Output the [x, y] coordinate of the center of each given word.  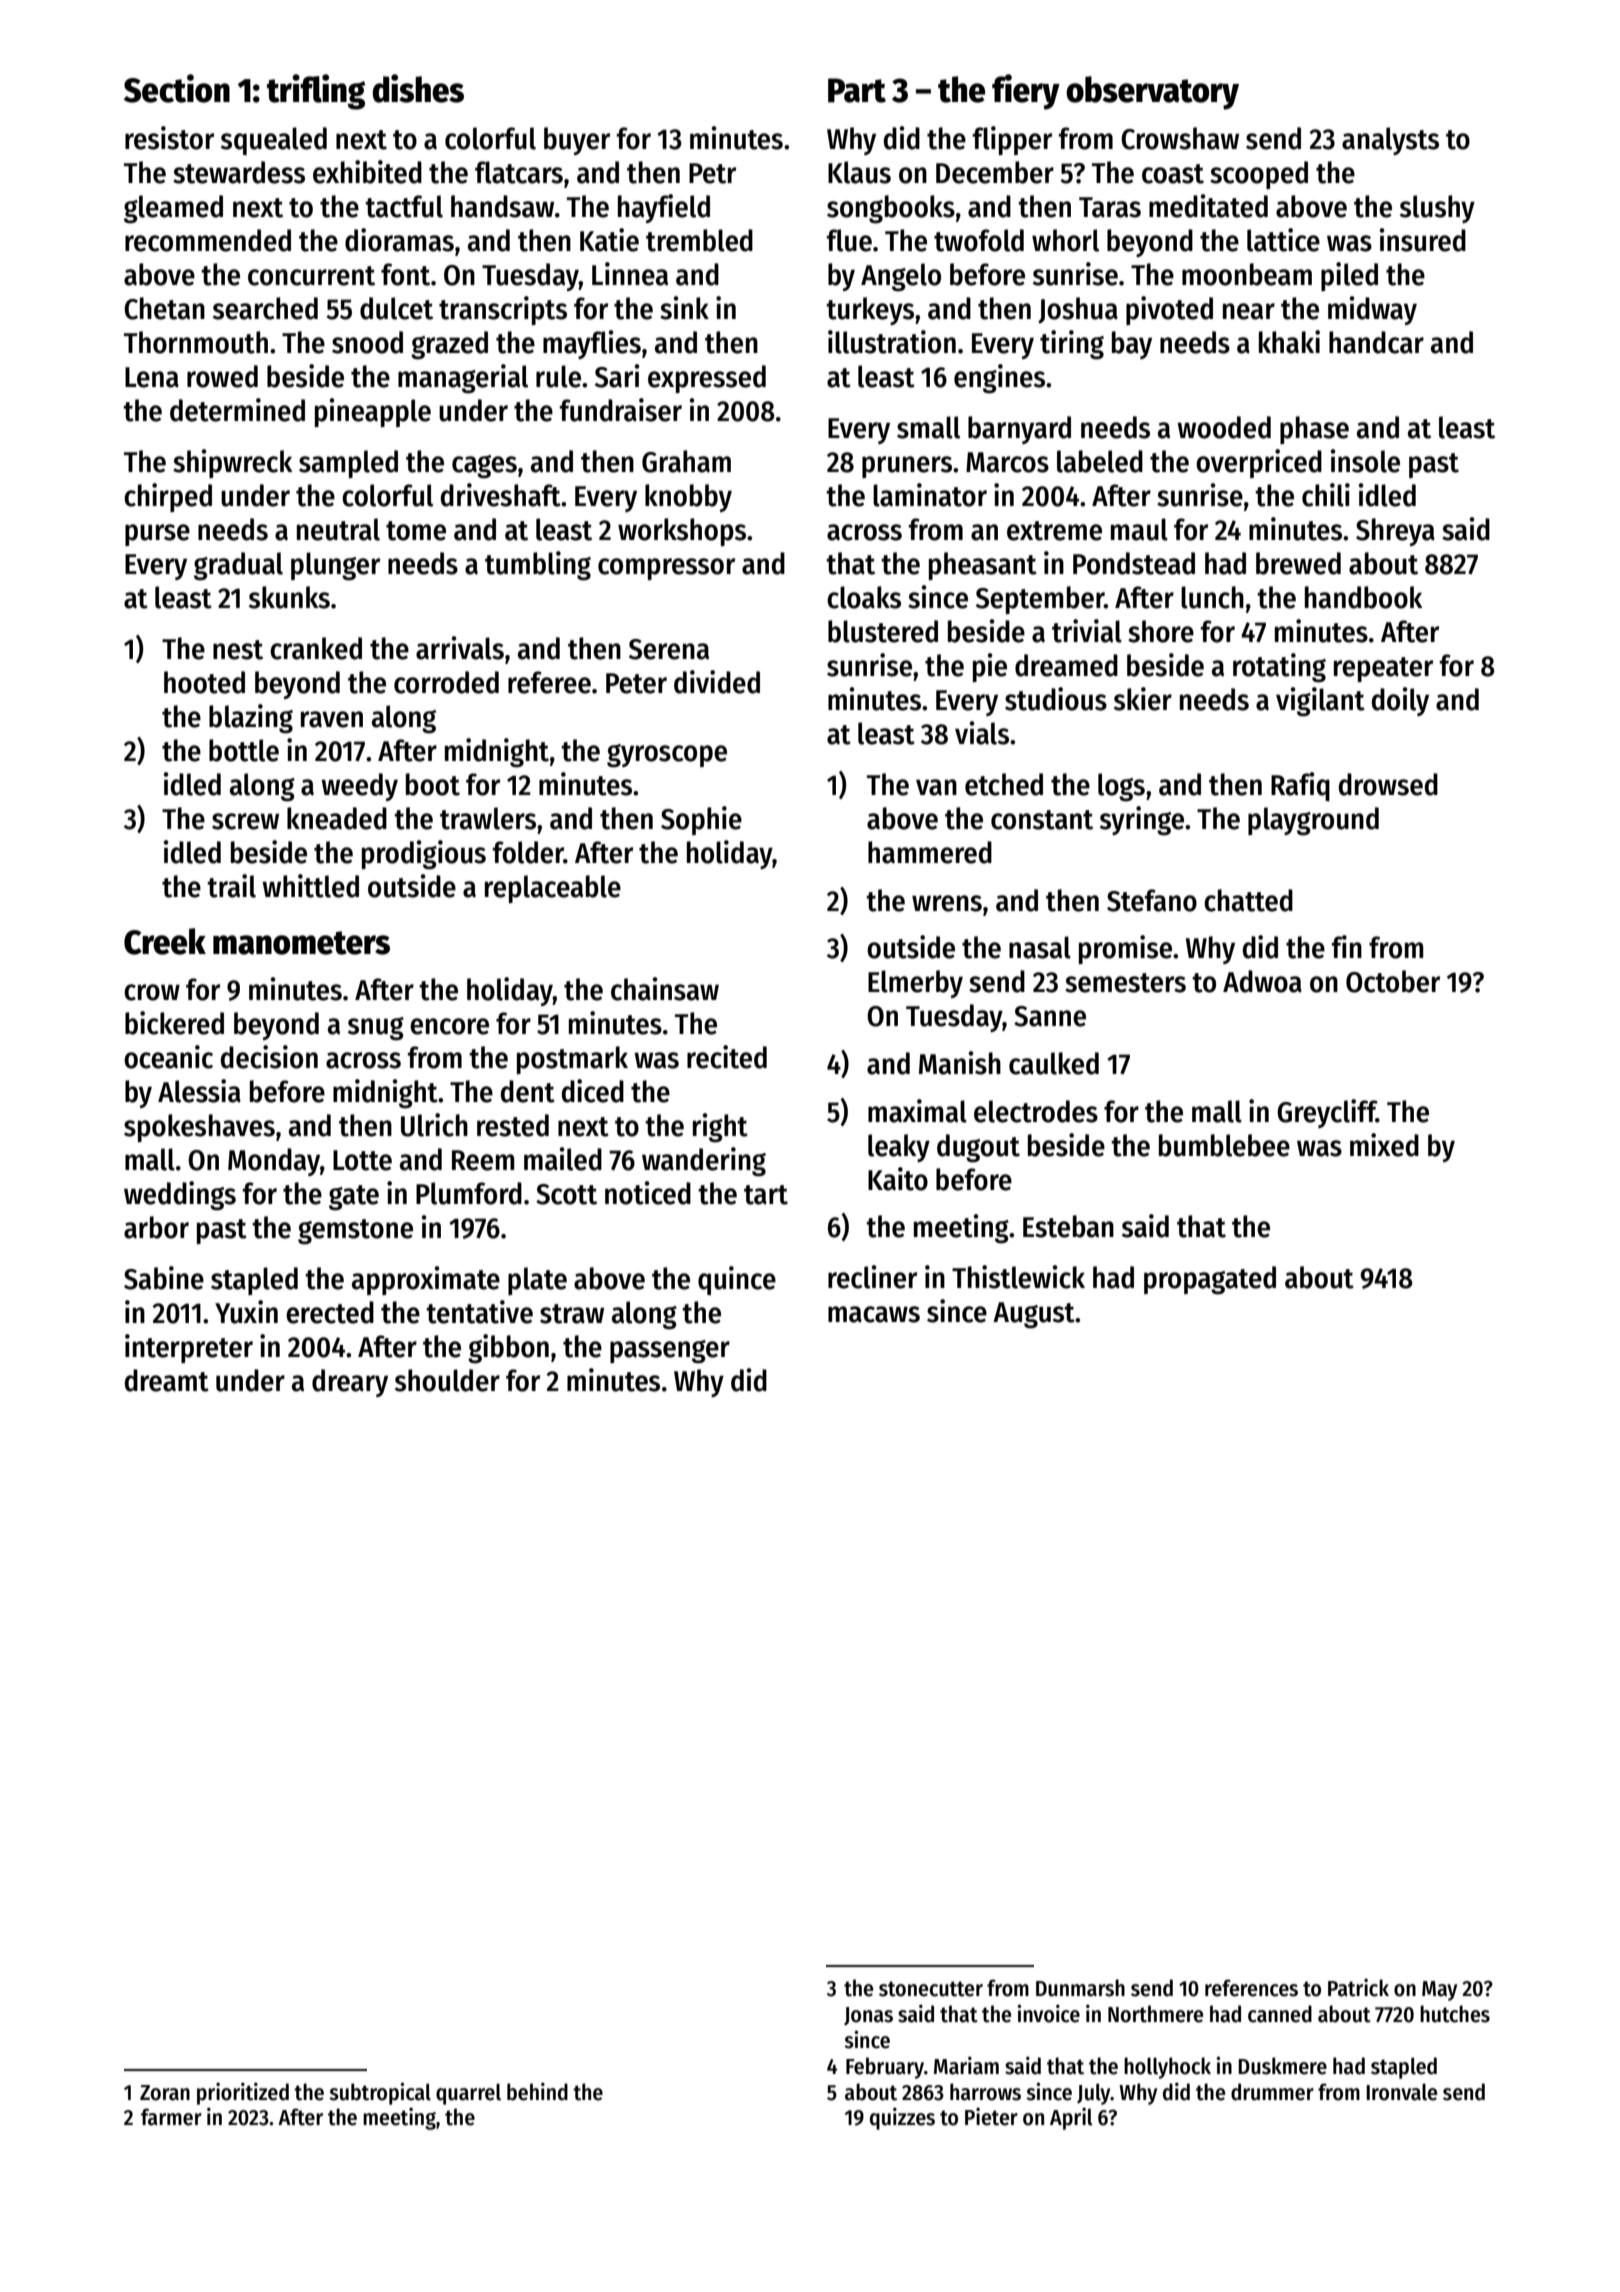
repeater [1383, 669]
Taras [1110, 207]
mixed [1384, 1145]
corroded [446, 682]
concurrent [311, 276]
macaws [874, 1314]
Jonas [868, 2016]
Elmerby [915, 984]
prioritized [243, 2094]
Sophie [701, 820]
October [1393, 981]
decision [269, 1057]
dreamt [166, 1380]
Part [857, 90]
